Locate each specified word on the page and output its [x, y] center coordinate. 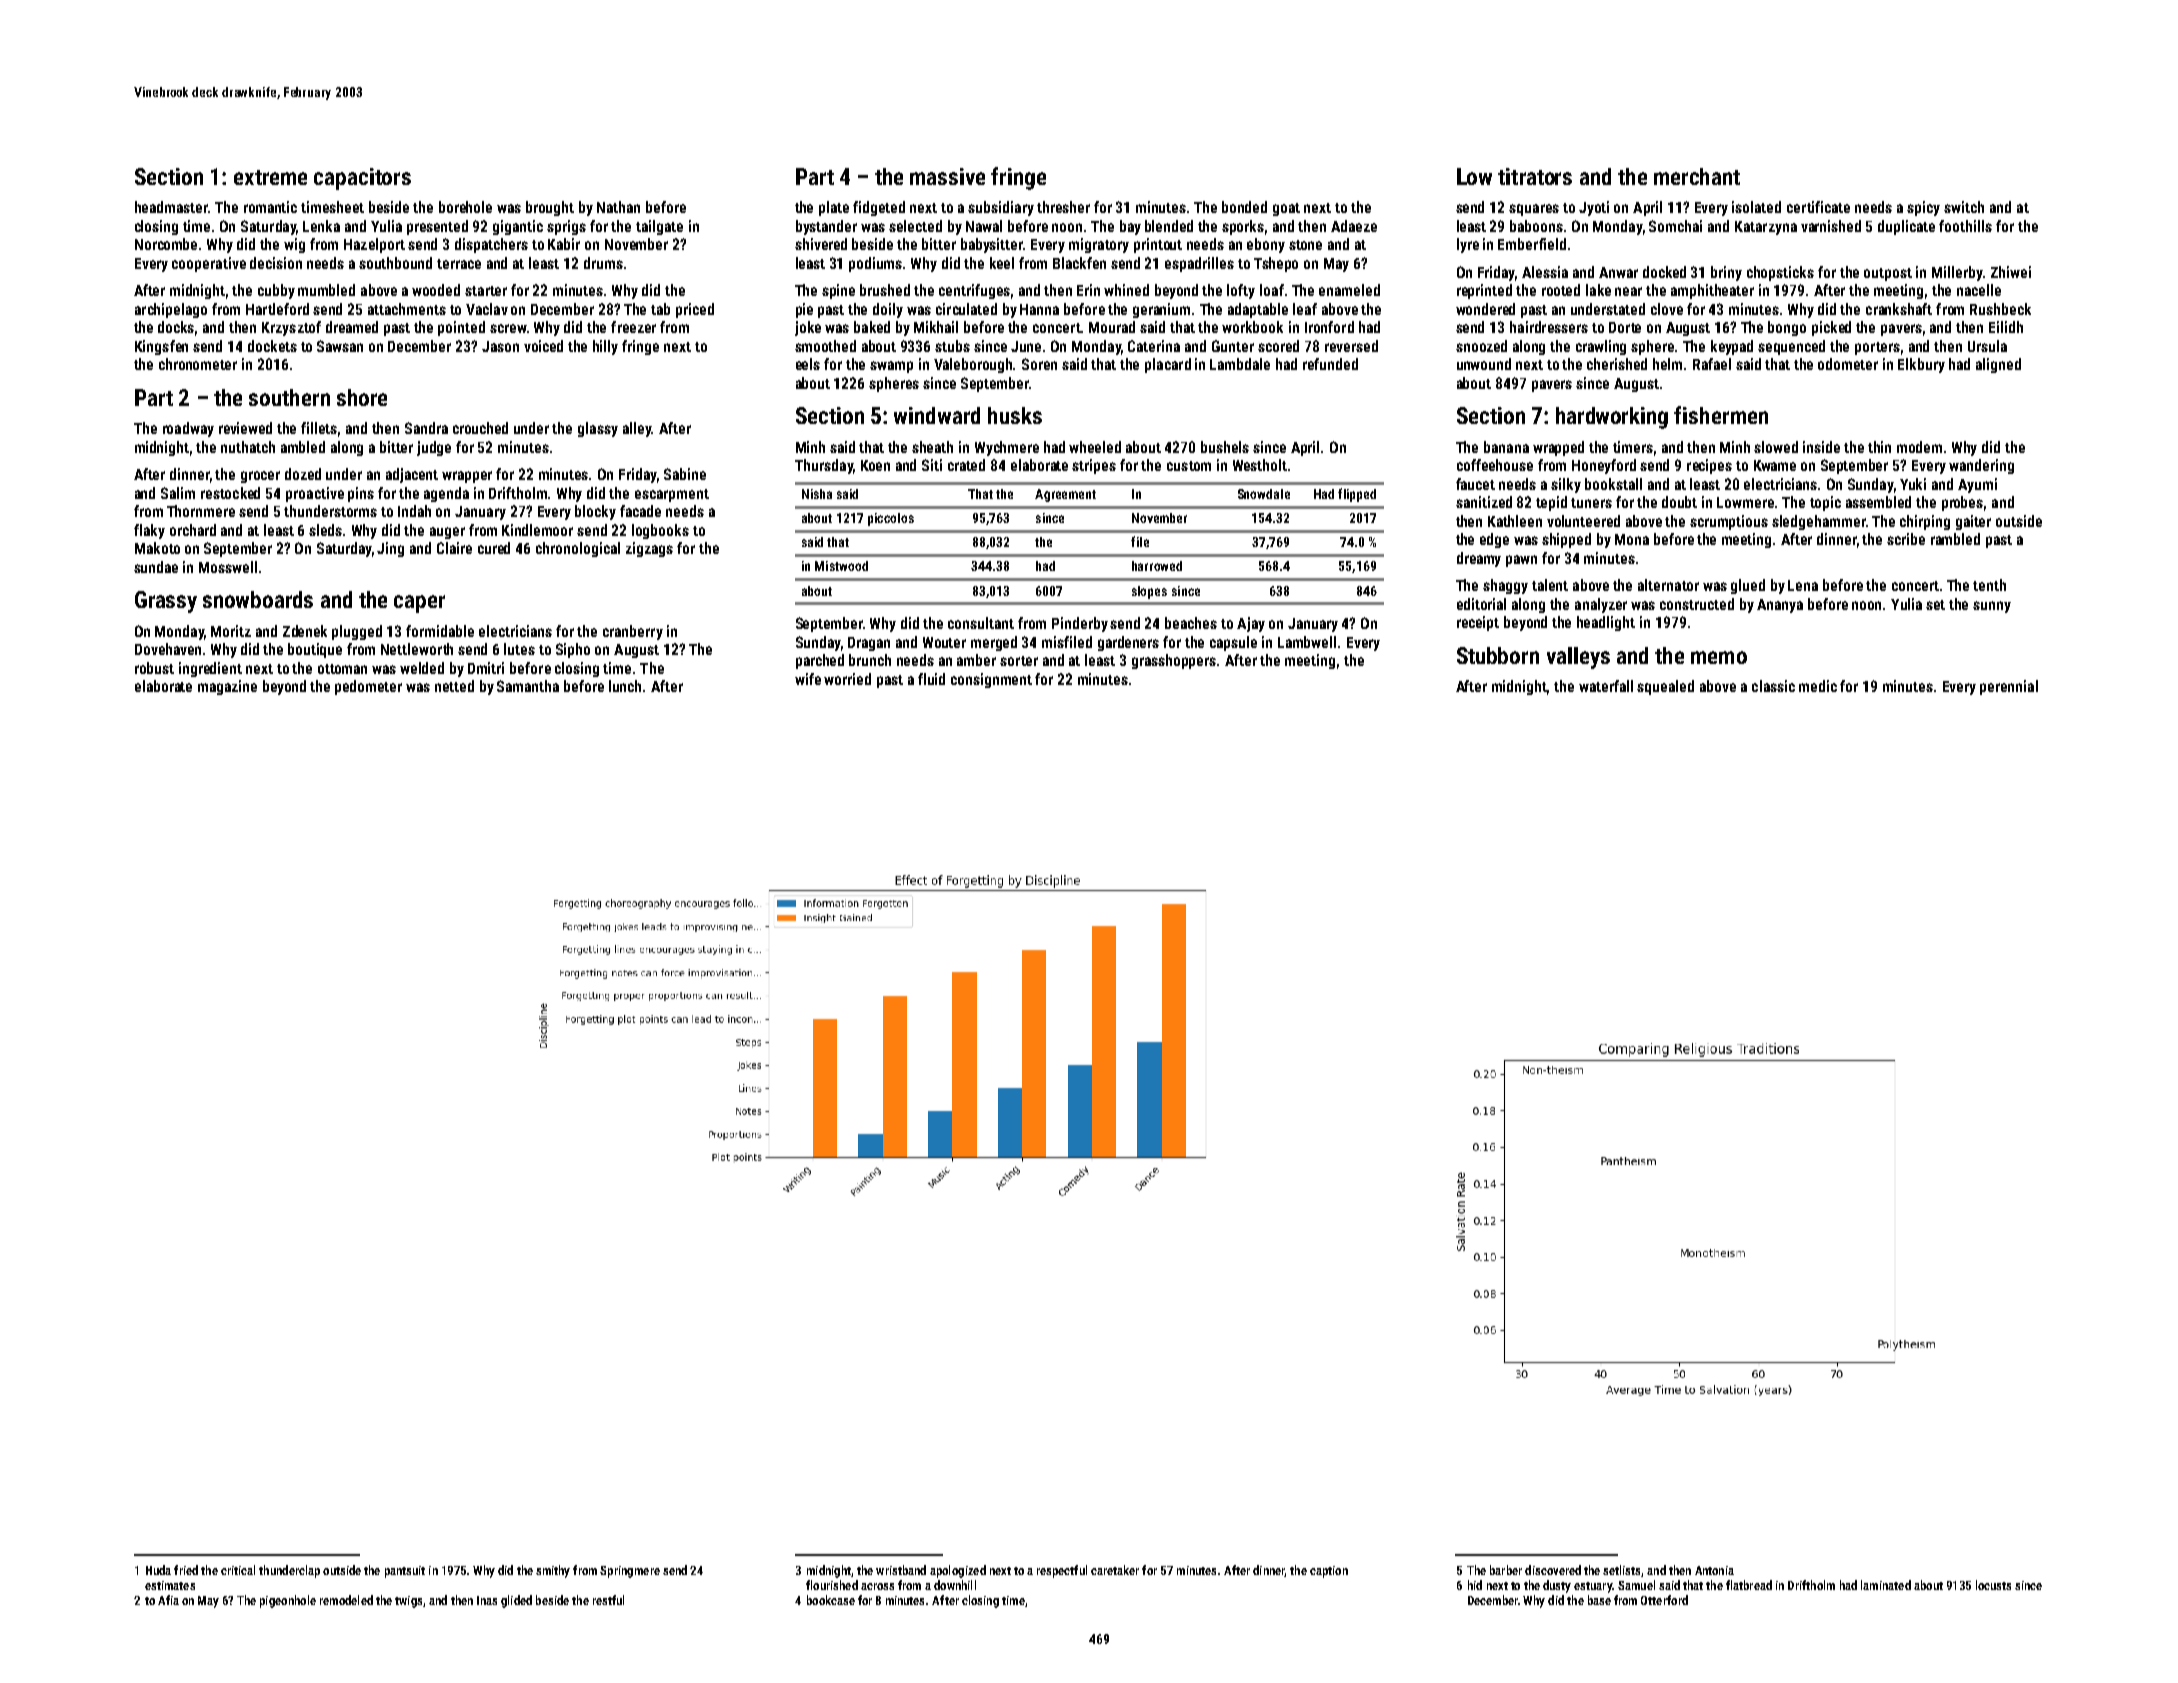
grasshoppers [1174, 661]
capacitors [362, 179]
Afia [168, 1600]
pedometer [368, 687]
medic [1818, 686]
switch [1964, 207]
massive [947, 176]
